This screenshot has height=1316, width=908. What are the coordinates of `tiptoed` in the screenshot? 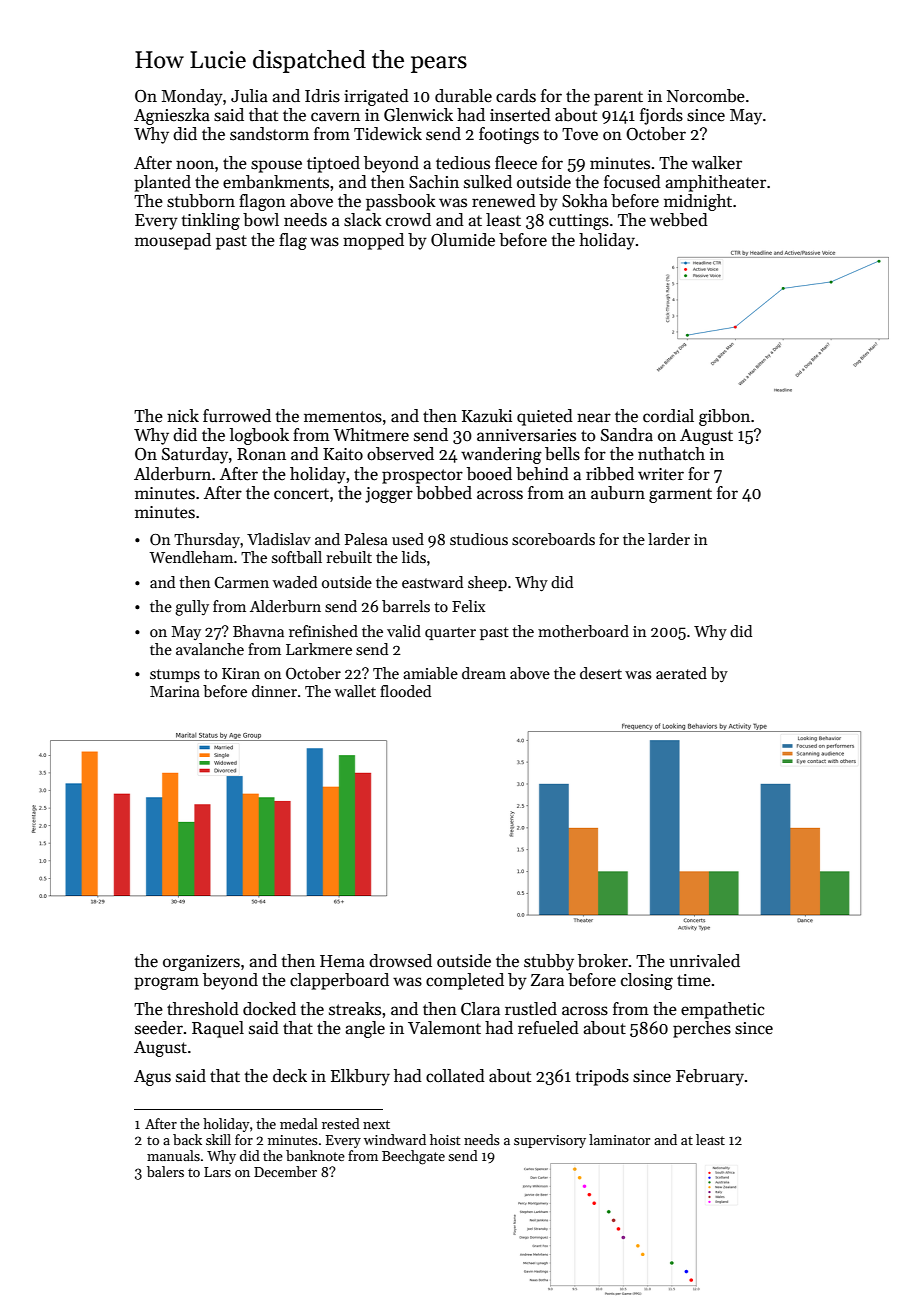 It's located at (333, 164).
